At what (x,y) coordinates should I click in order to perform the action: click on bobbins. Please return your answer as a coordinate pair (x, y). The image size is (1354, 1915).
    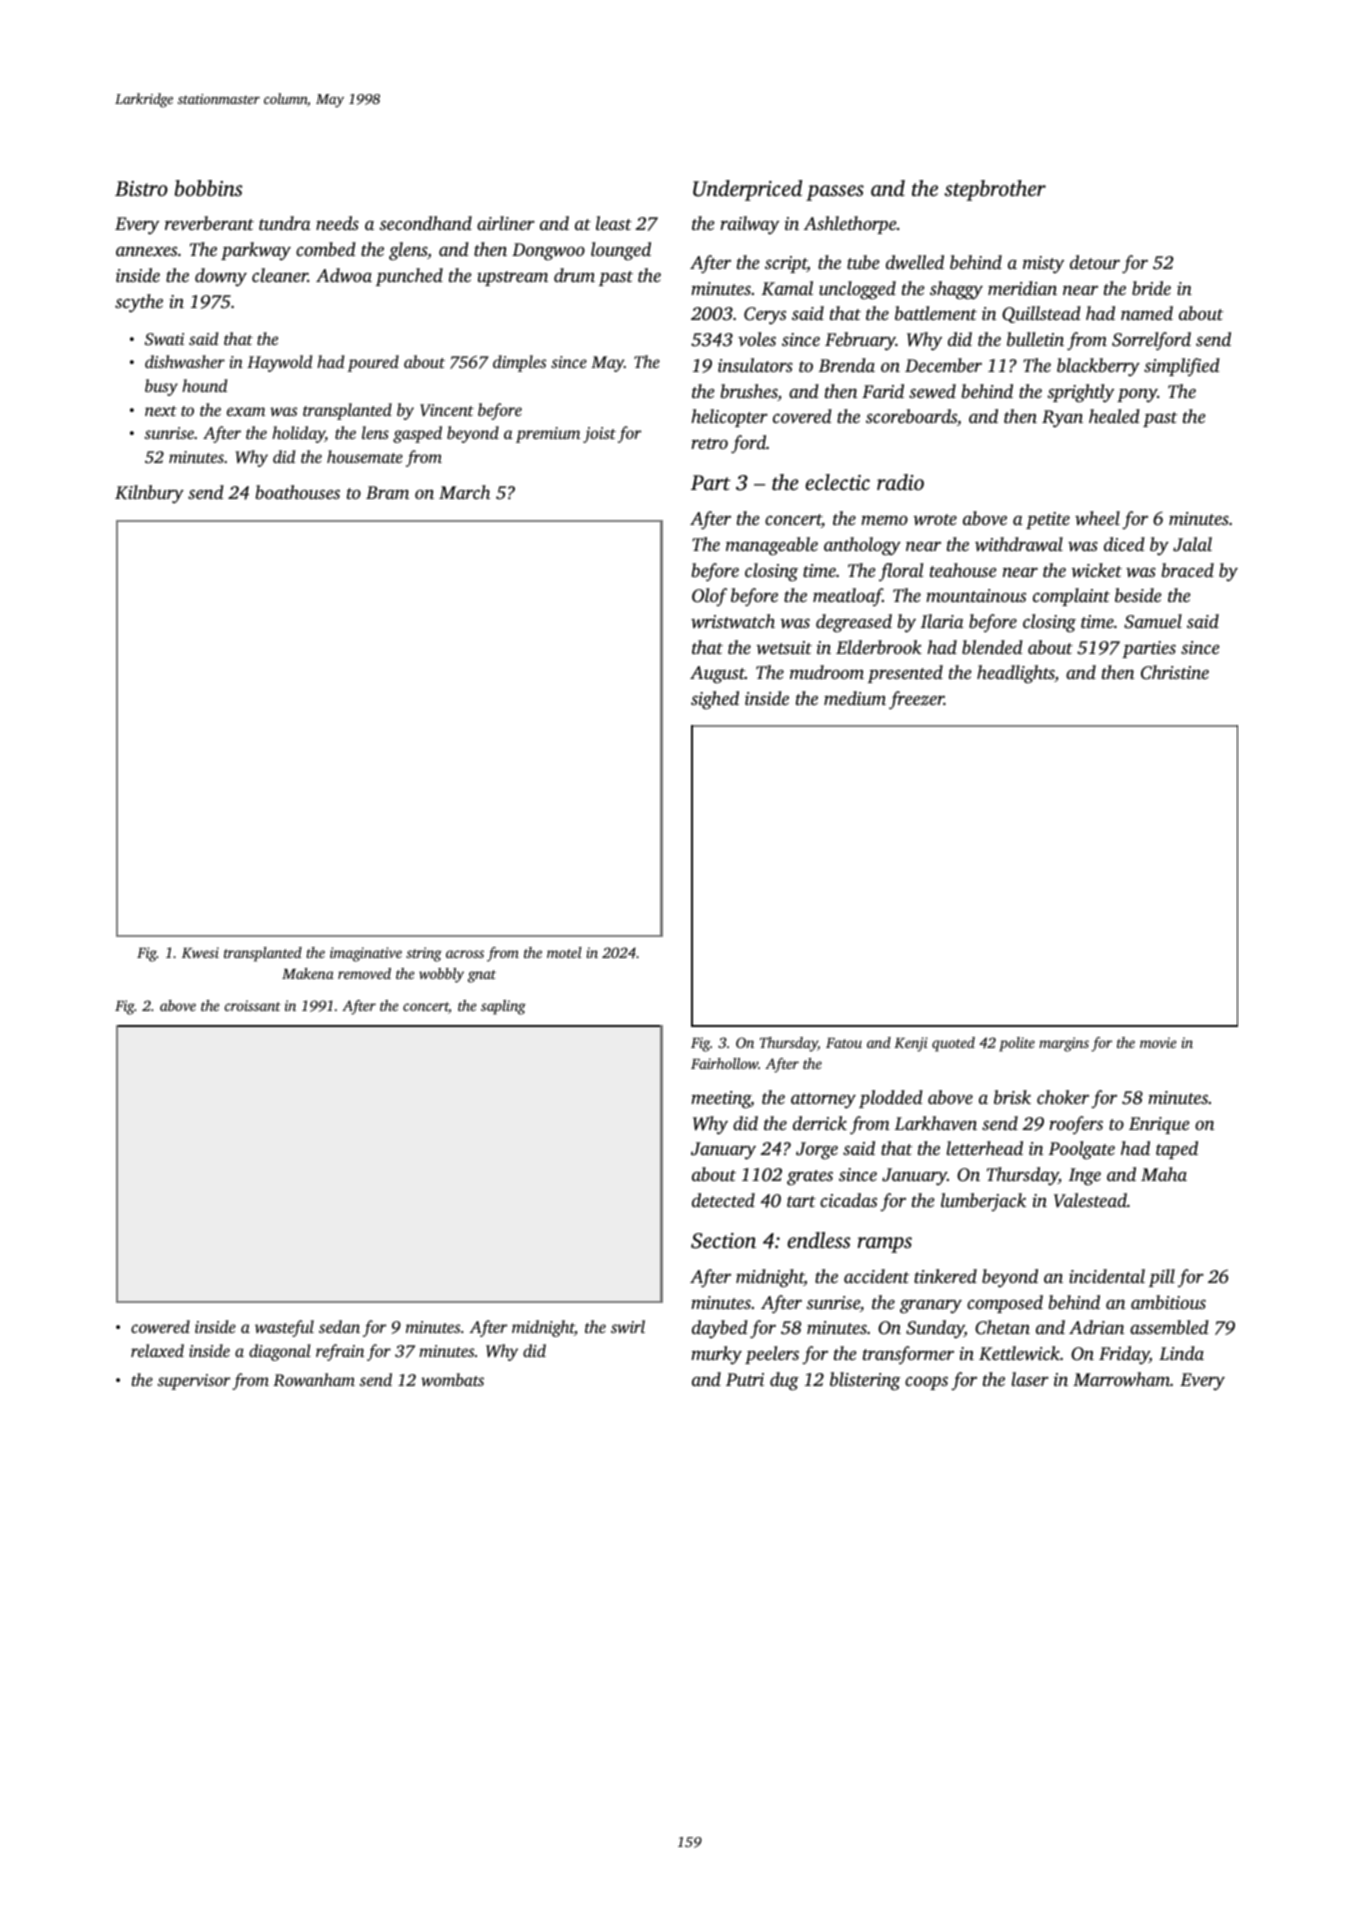
    Looking at the image, I should click on (209, 188).
